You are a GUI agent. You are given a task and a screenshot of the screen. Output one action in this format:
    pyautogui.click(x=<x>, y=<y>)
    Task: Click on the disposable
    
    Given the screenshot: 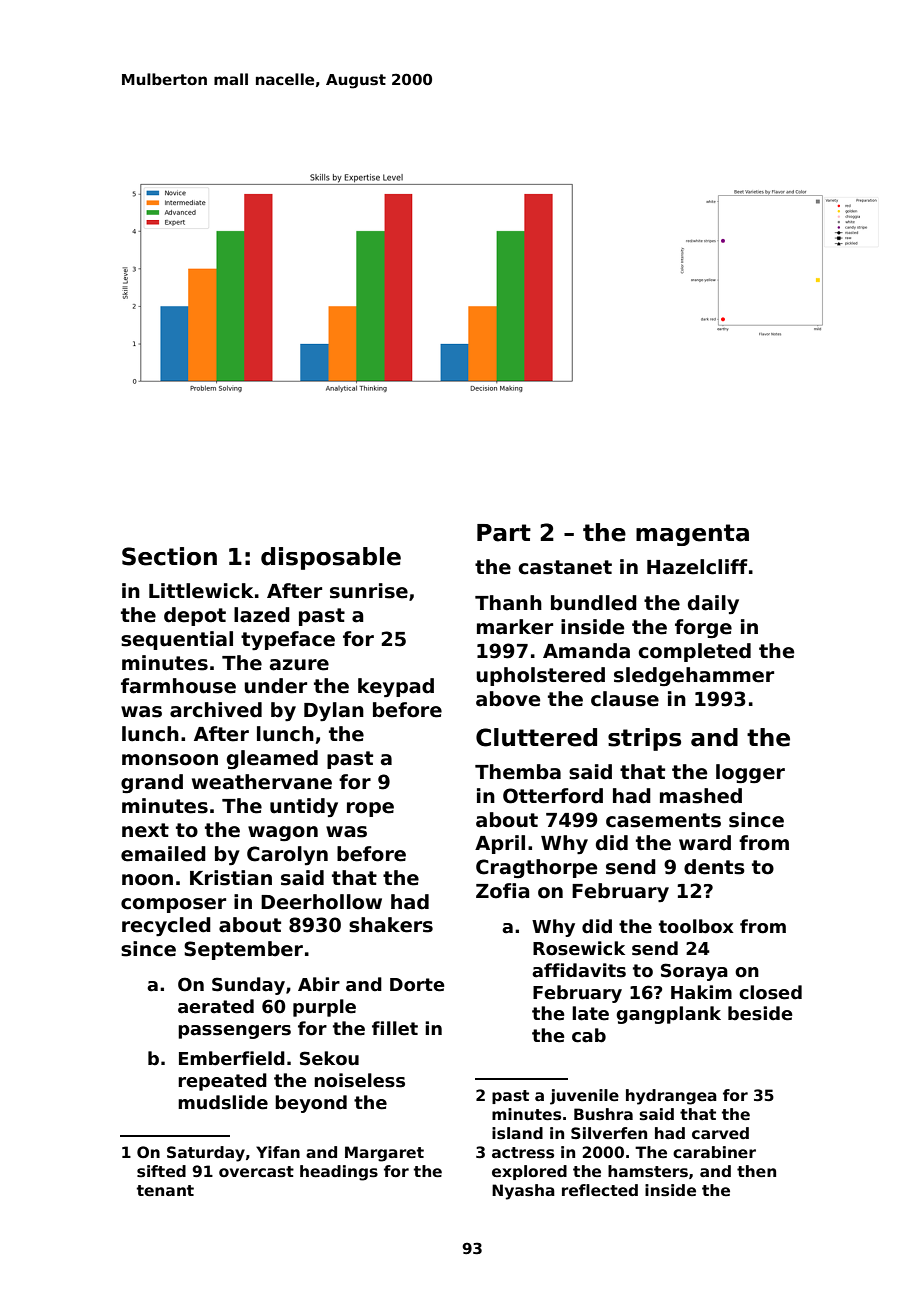 What is the action you would take?
    pyautogui.click(x=331, y=558)
